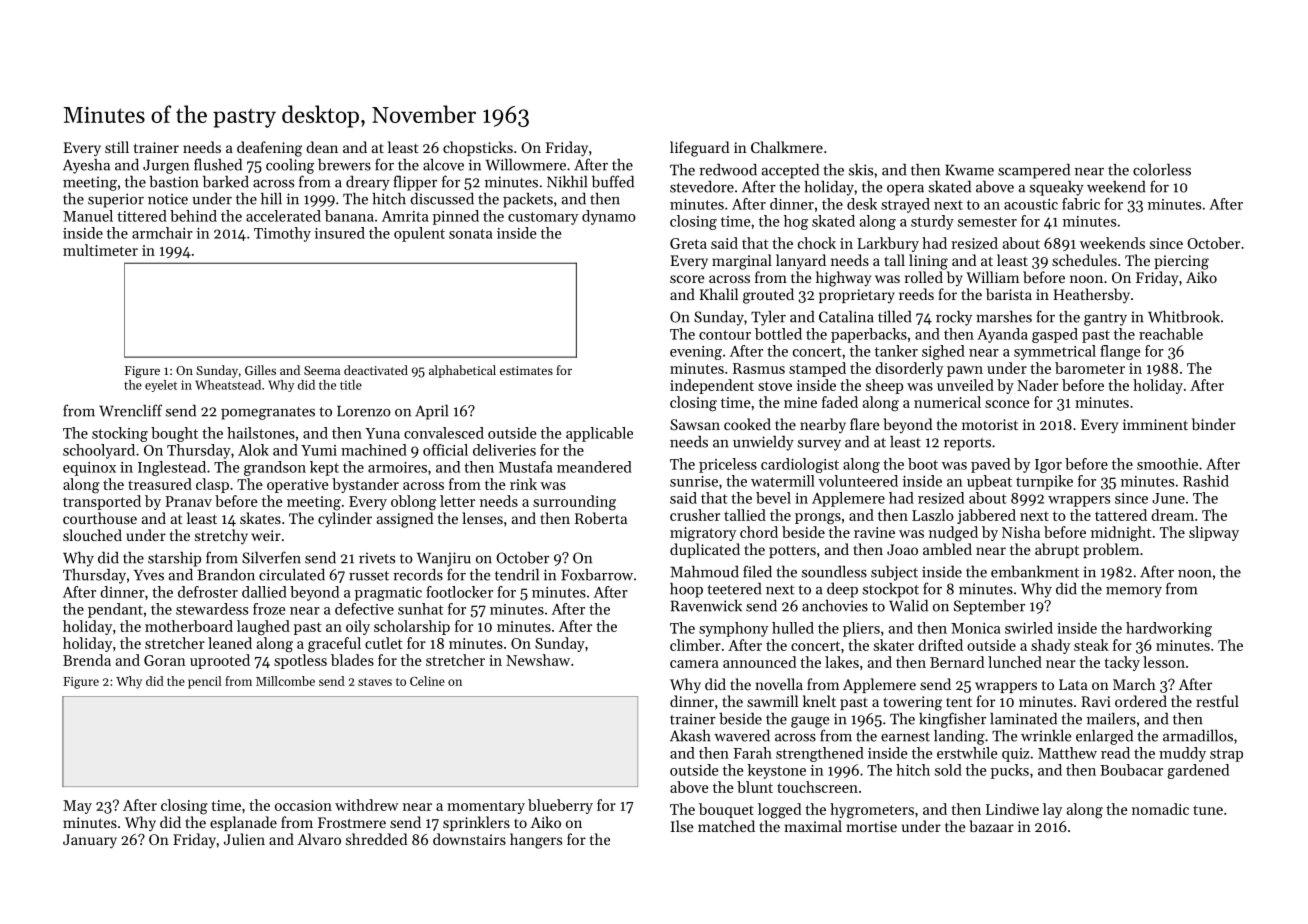 The height and width of the screenshot is (924, 1308). What do you see at coordinates (609, 217) in the screenshot?
I see `dynamo` at bounding box center [609, 217].
